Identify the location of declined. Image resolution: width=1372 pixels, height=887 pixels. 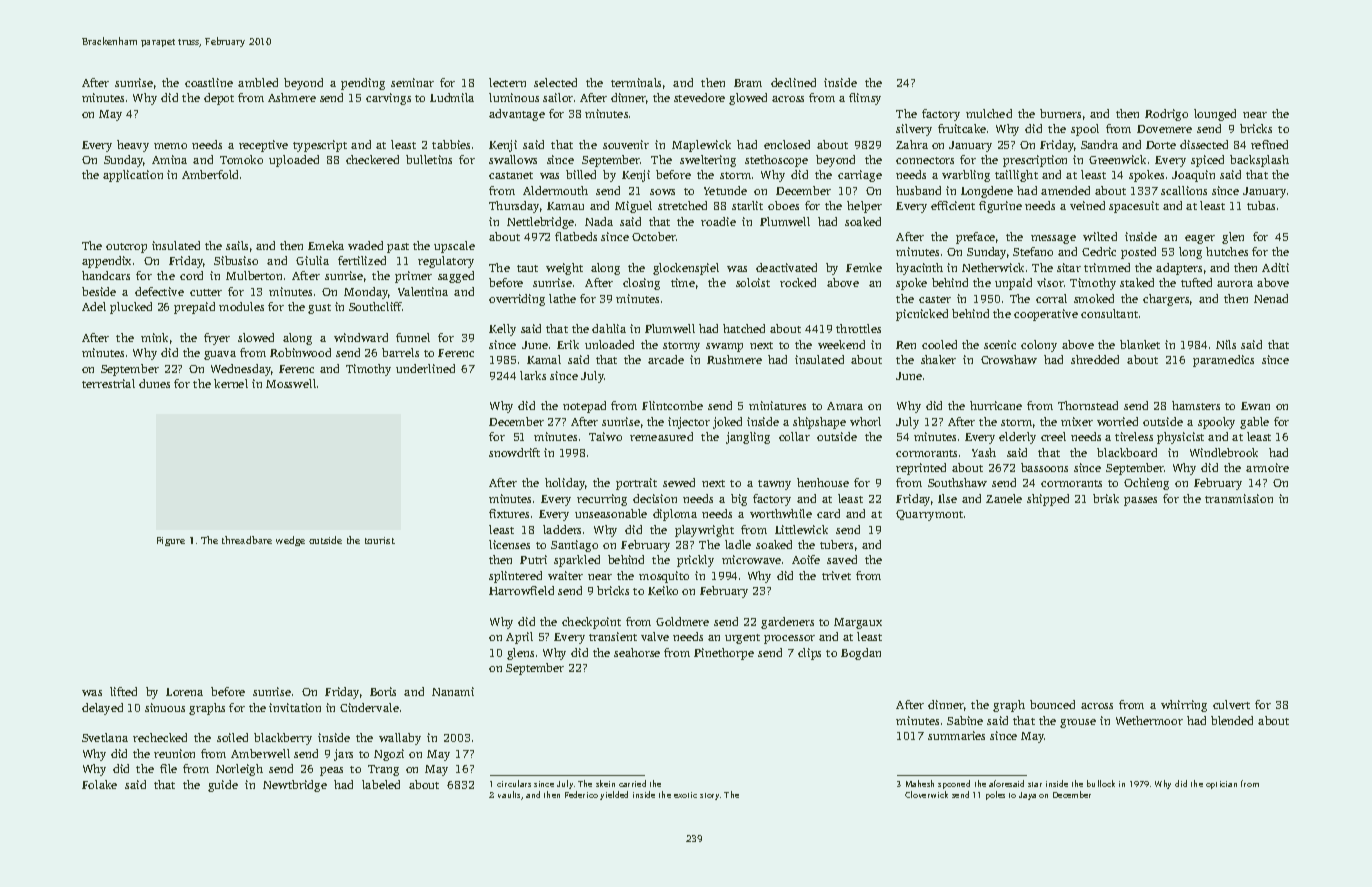
(793, 82).
